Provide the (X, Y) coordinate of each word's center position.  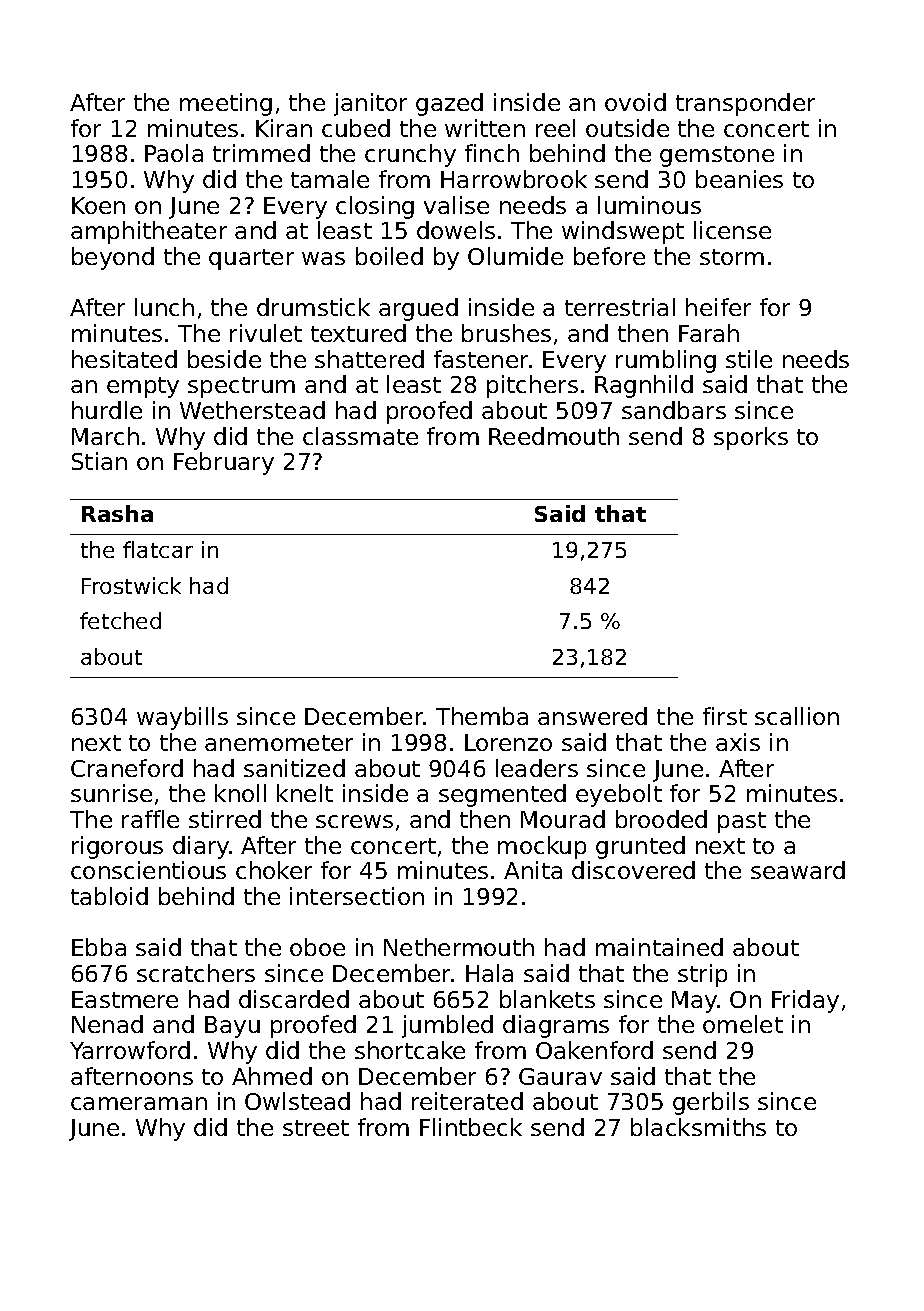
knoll (240, 793)
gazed (449, 104)
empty (143, 387)
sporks (751, 438)
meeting (226, 104)
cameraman (139, 1103)
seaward (798, 870)
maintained (659, 947)
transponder (745, 104)
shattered (369, 359)
